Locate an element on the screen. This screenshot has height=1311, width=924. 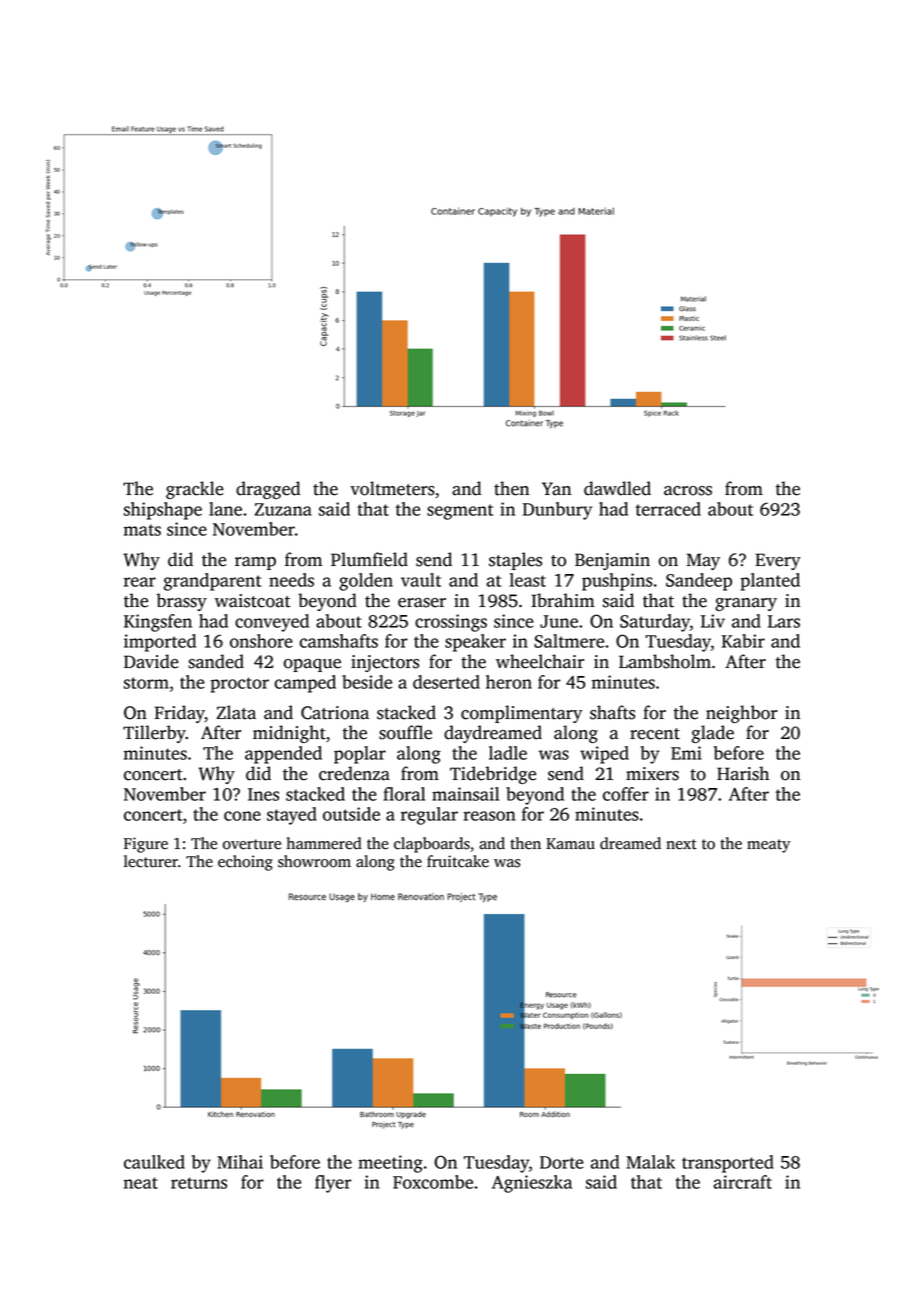
voltmeters is located at coordinates (392, 488).
